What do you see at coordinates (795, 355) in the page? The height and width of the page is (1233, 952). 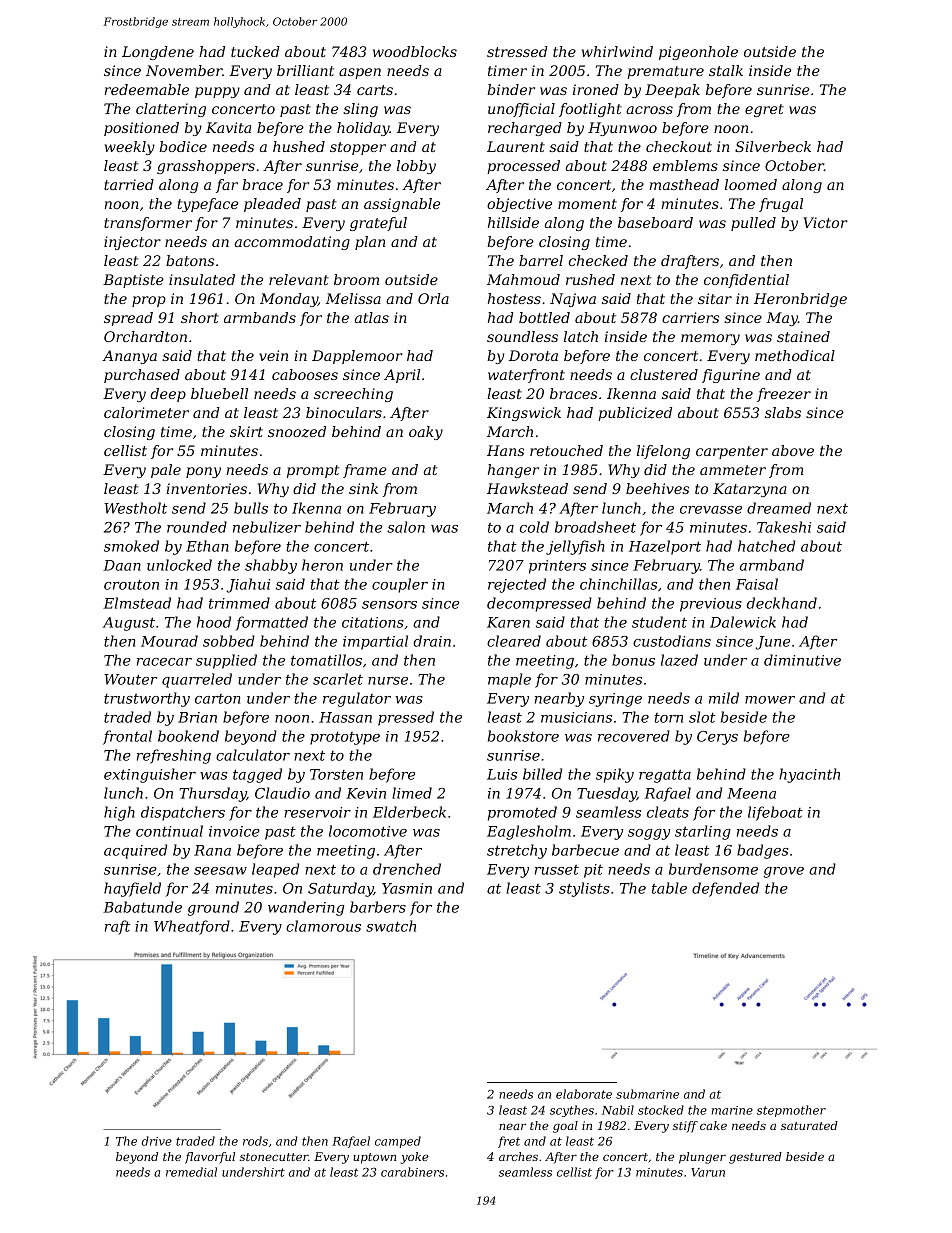 I see `methodical` at bounding box center [795, 355].
